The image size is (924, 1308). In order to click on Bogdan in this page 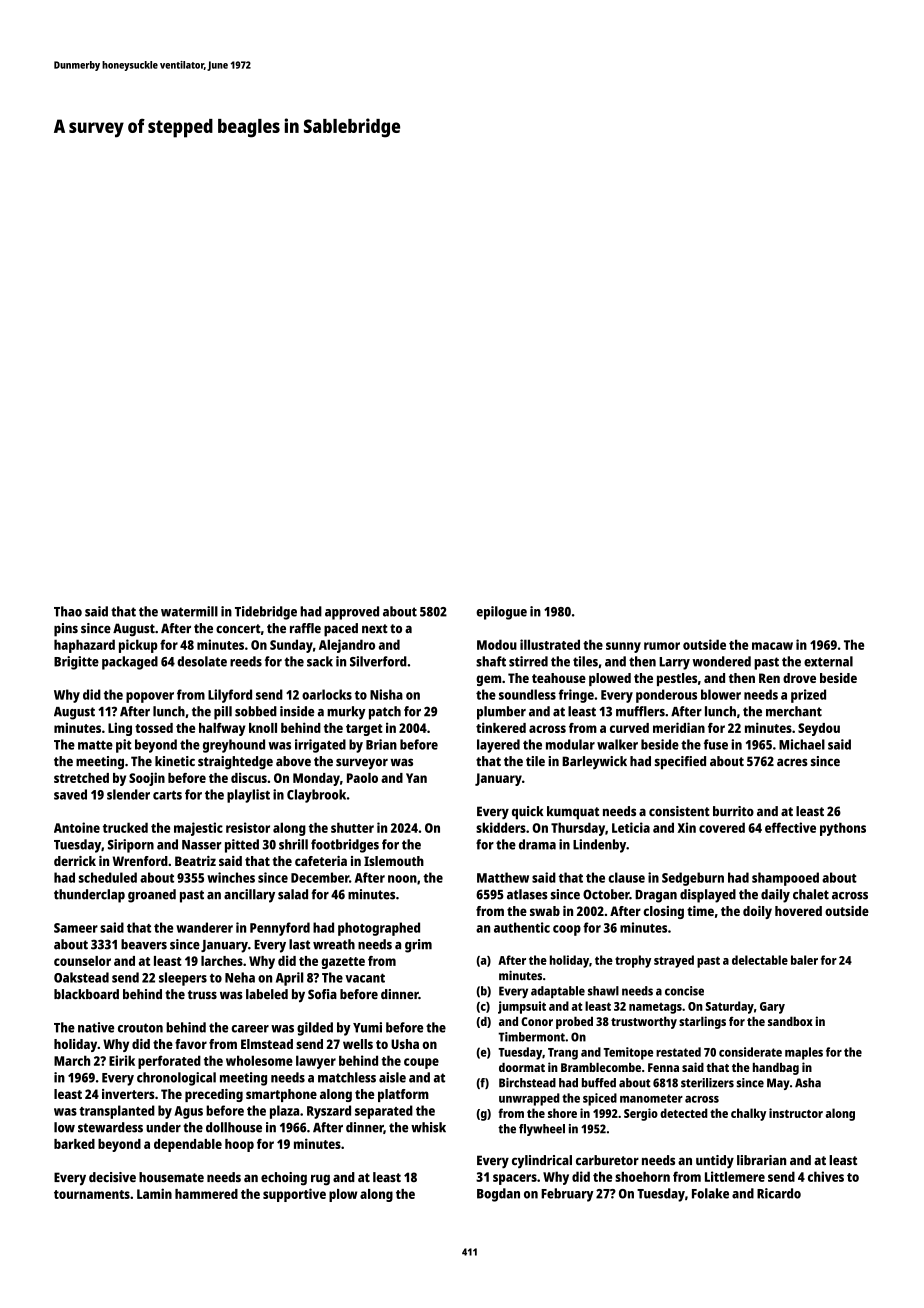, I will do `click(498, 1195)`.
